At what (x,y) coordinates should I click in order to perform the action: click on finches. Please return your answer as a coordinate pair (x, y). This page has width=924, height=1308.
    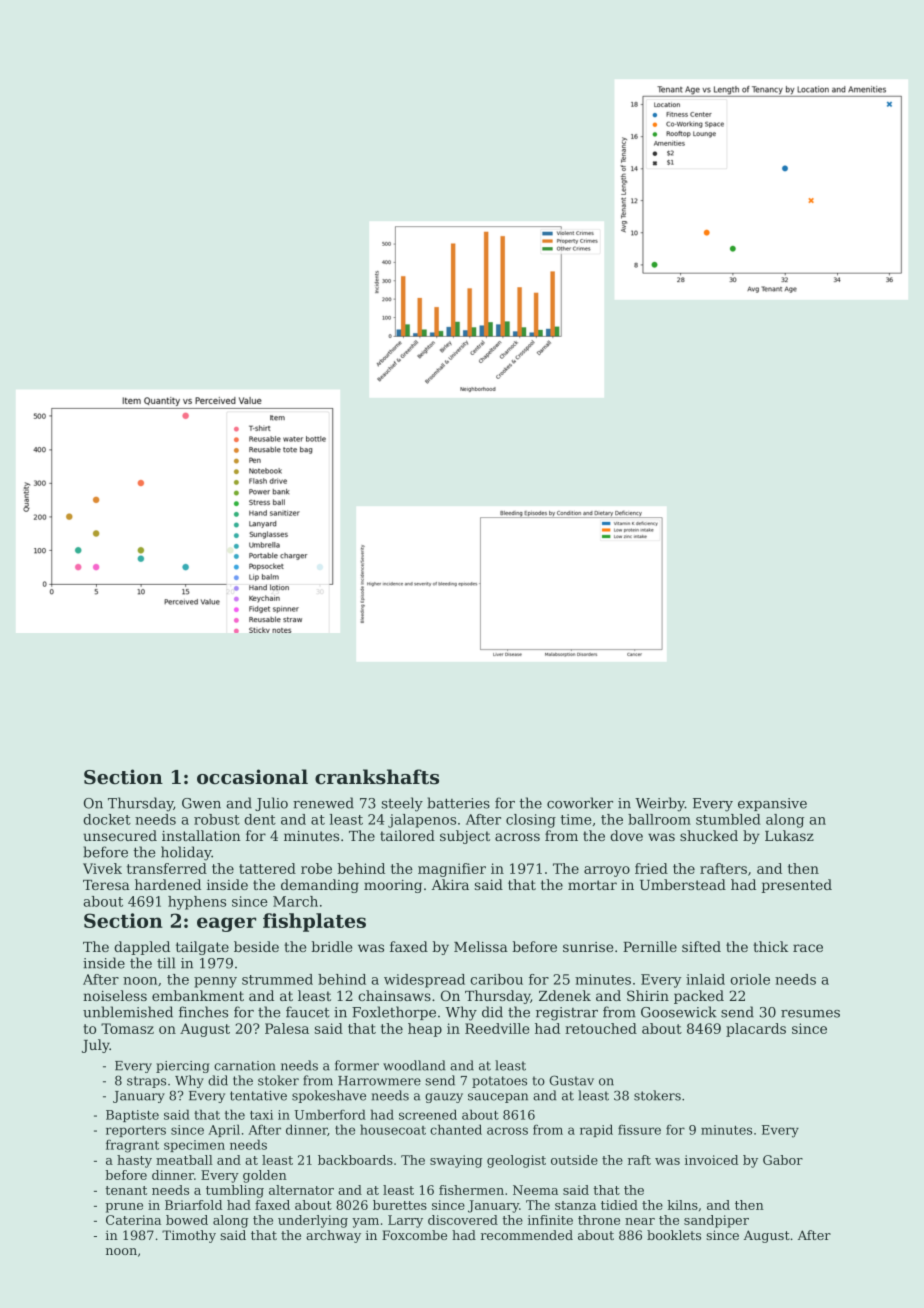
    Looking at the image, I should click on (203, 1012).
